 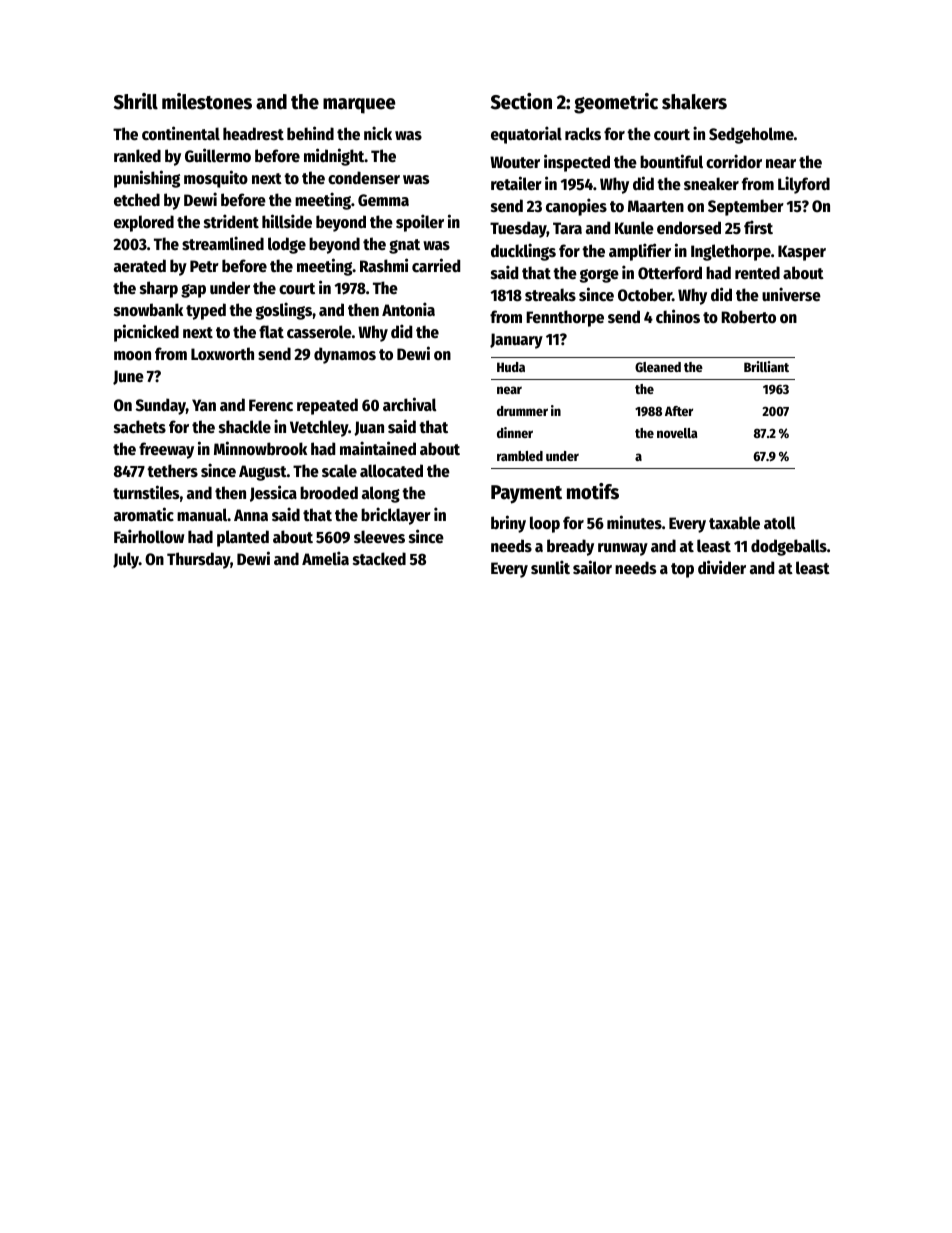 I want to click on Loxworth, so click(x=222, y=354).
